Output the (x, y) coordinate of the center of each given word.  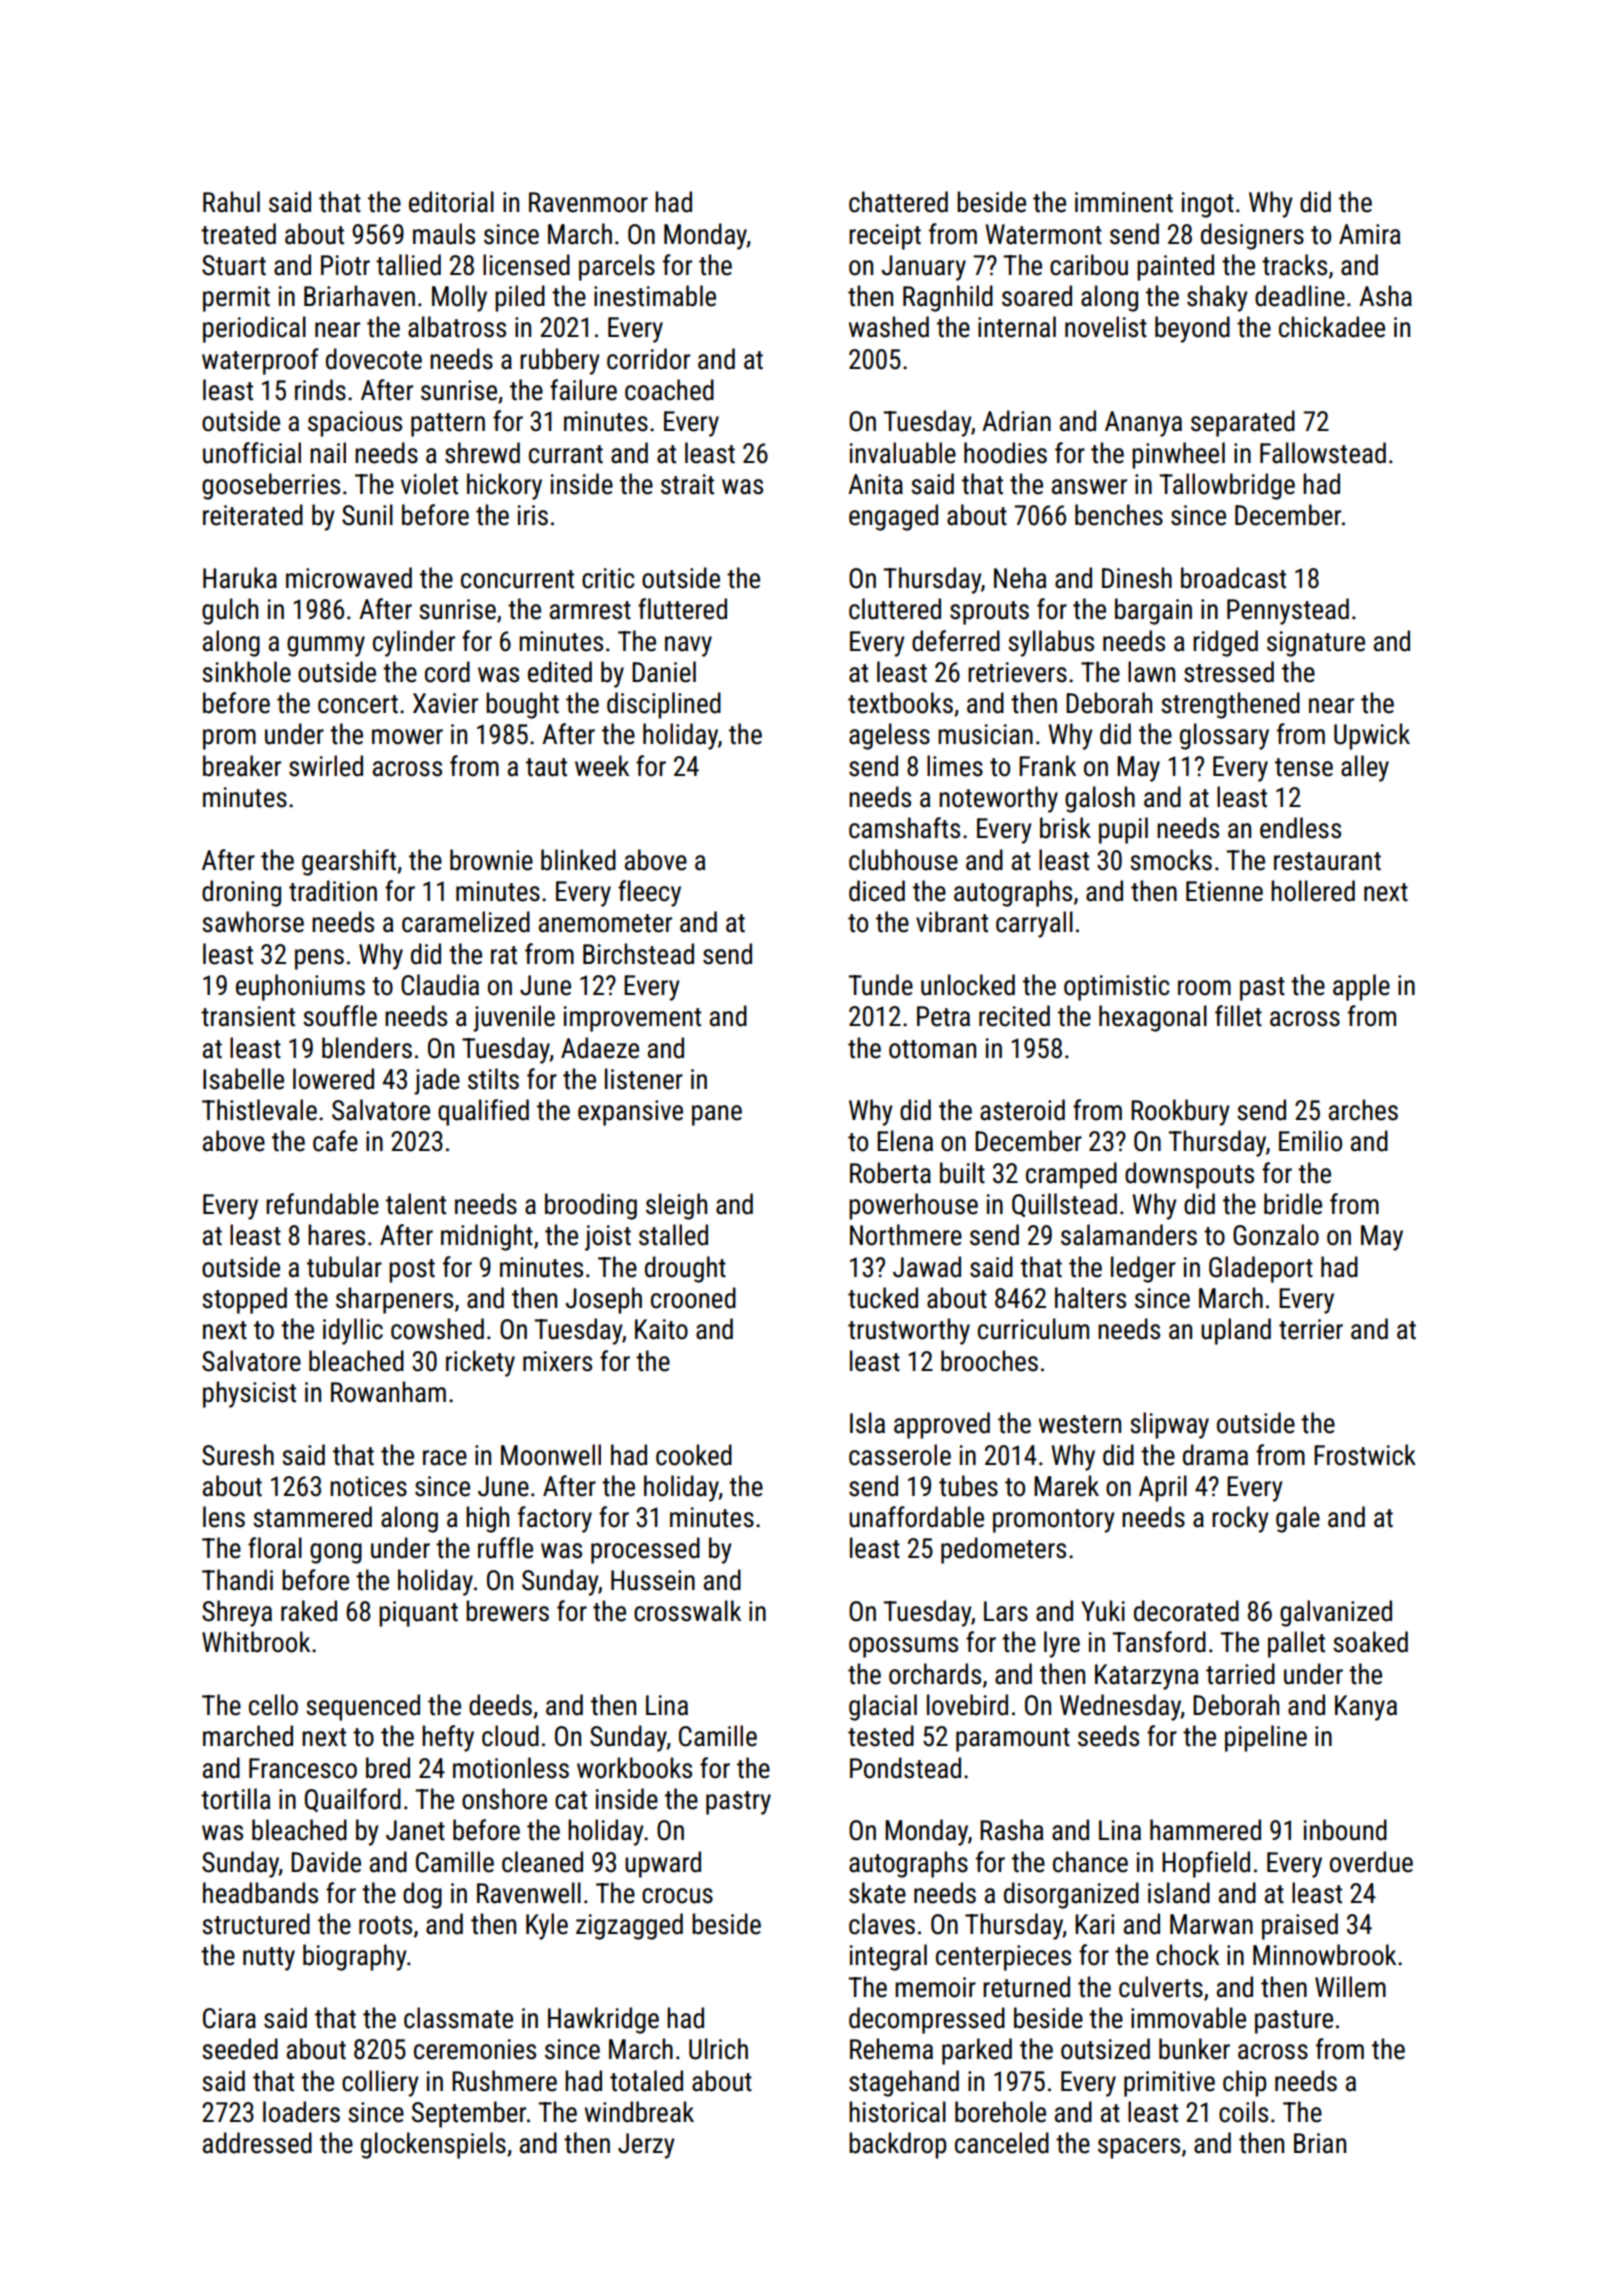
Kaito (661, 1329)
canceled (1002, 2143)
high (487, 1519)
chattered (898, 202)
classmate (458, 2018)
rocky (1240, 1519)
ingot (1208, 205)
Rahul (231, 202)
